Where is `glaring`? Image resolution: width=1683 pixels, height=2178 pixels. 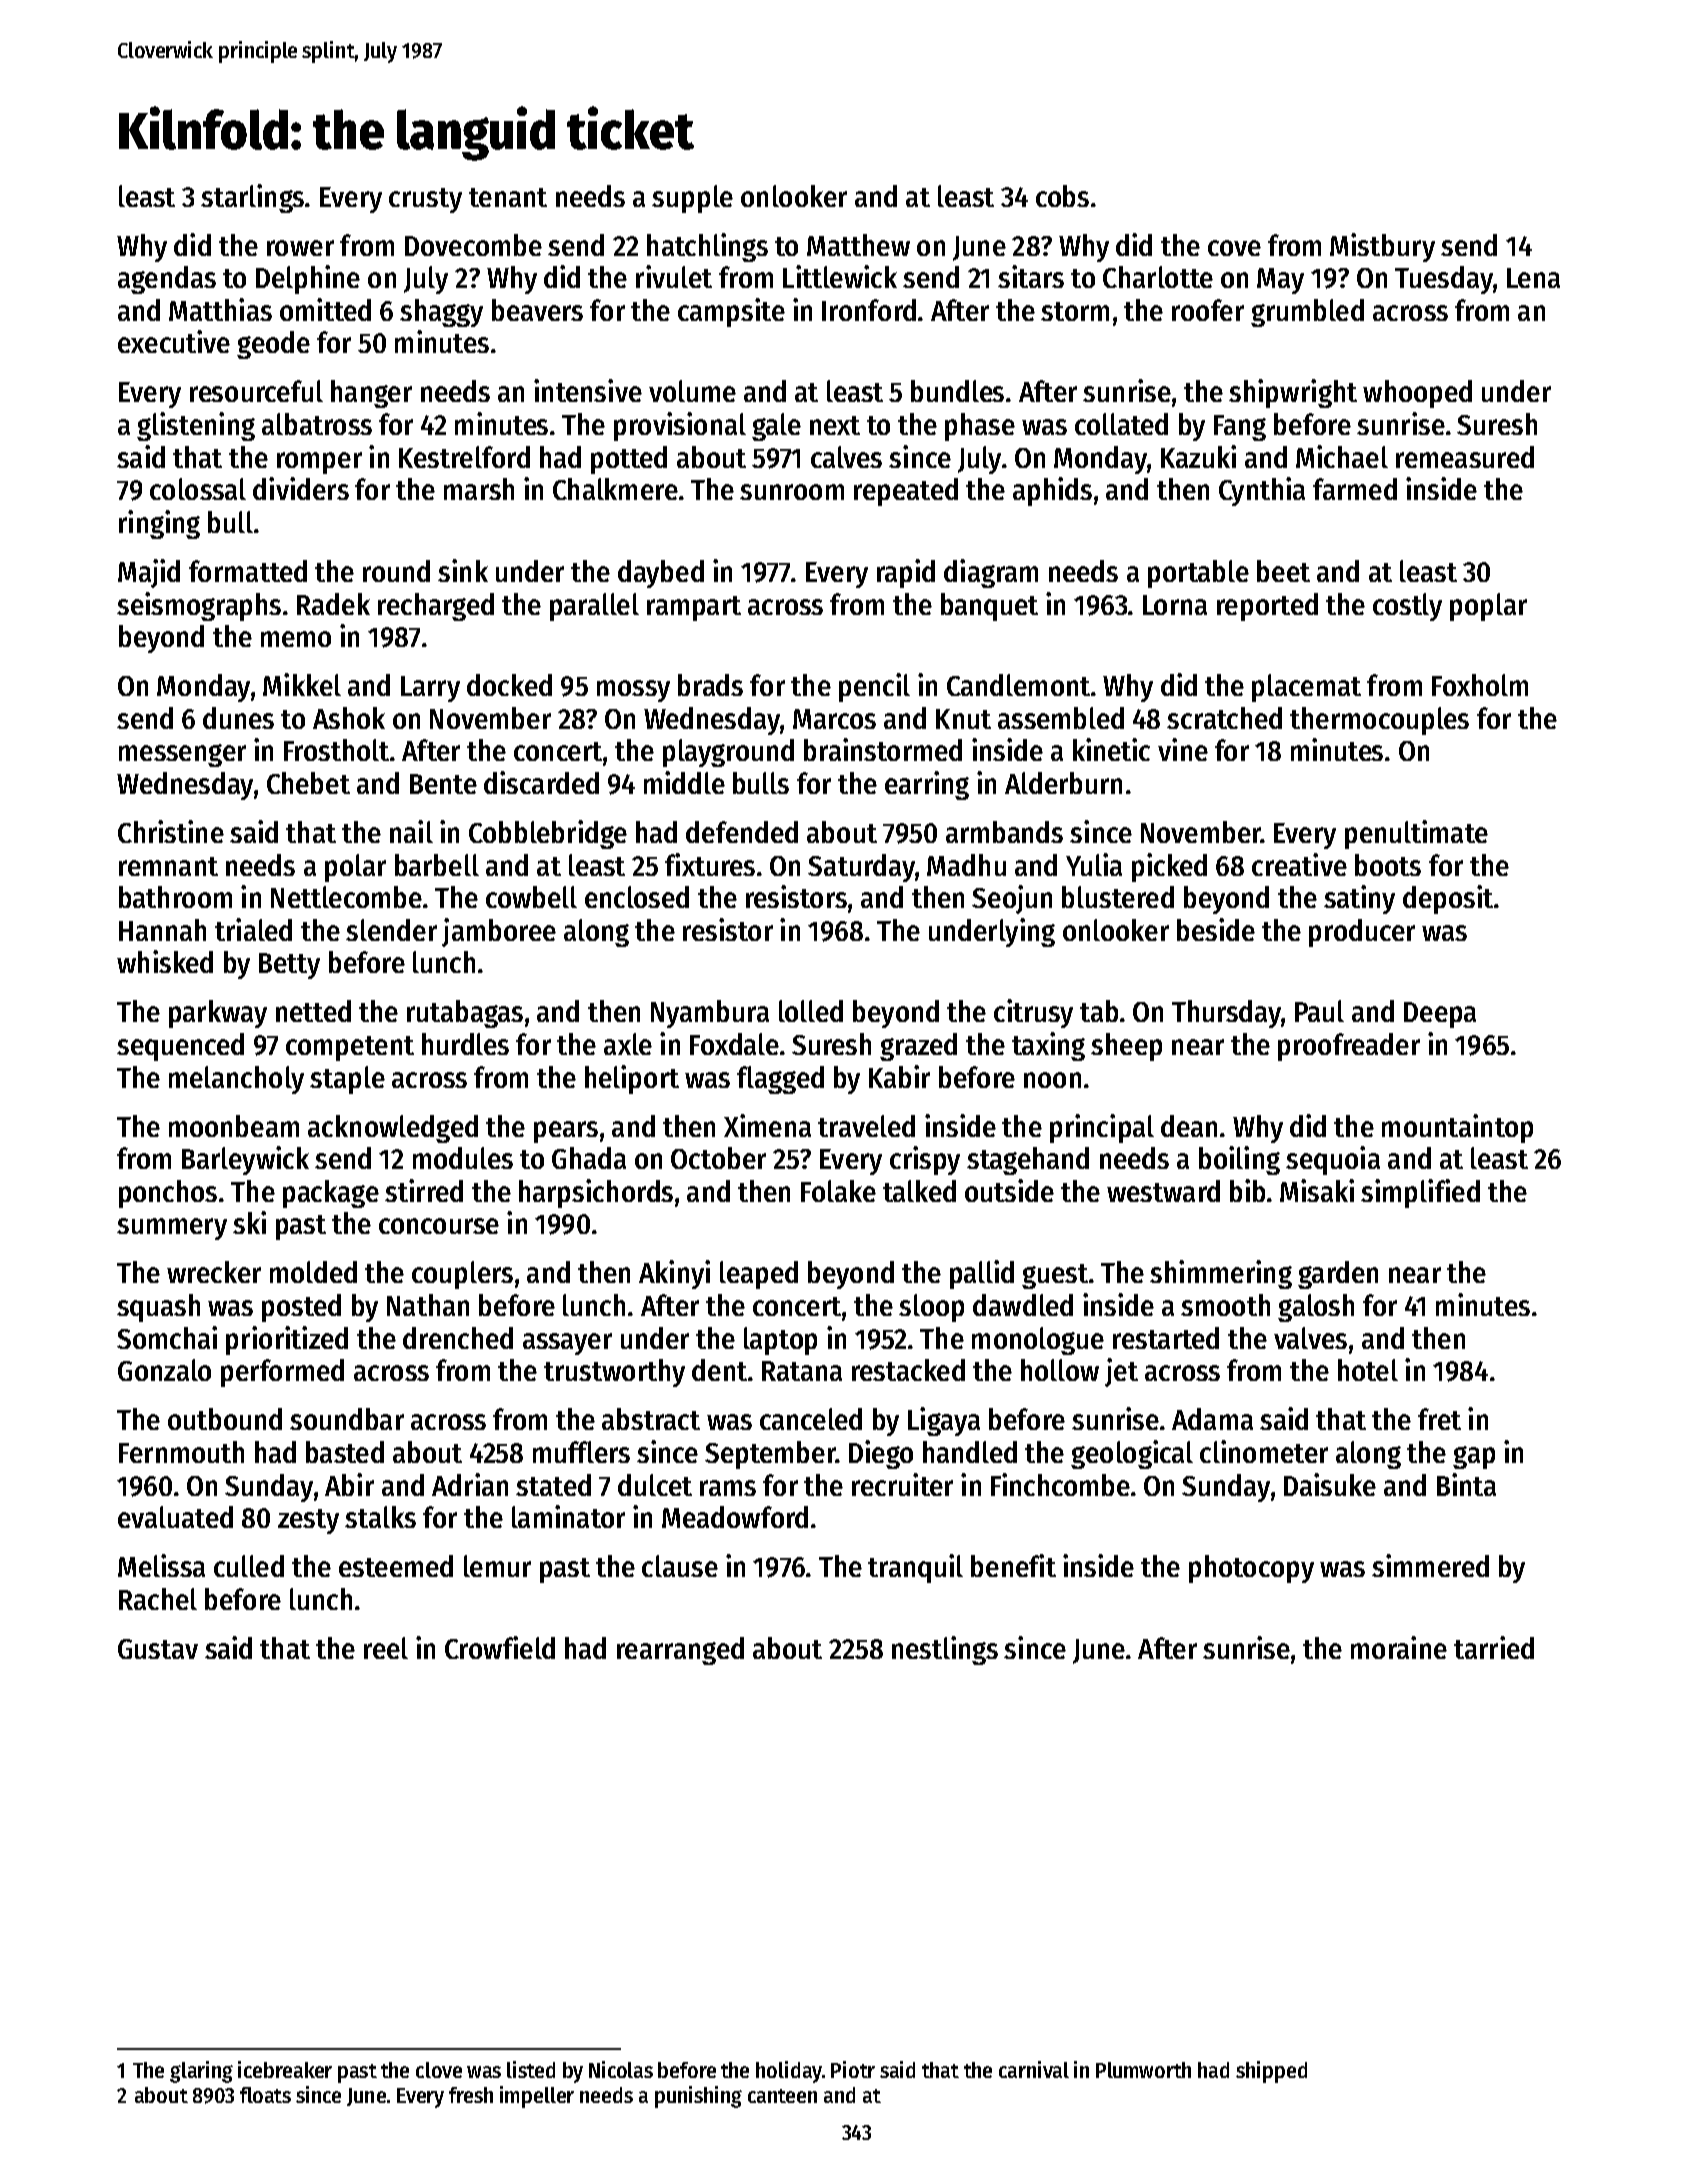 glaring is located at coordinates (201, 2072).
